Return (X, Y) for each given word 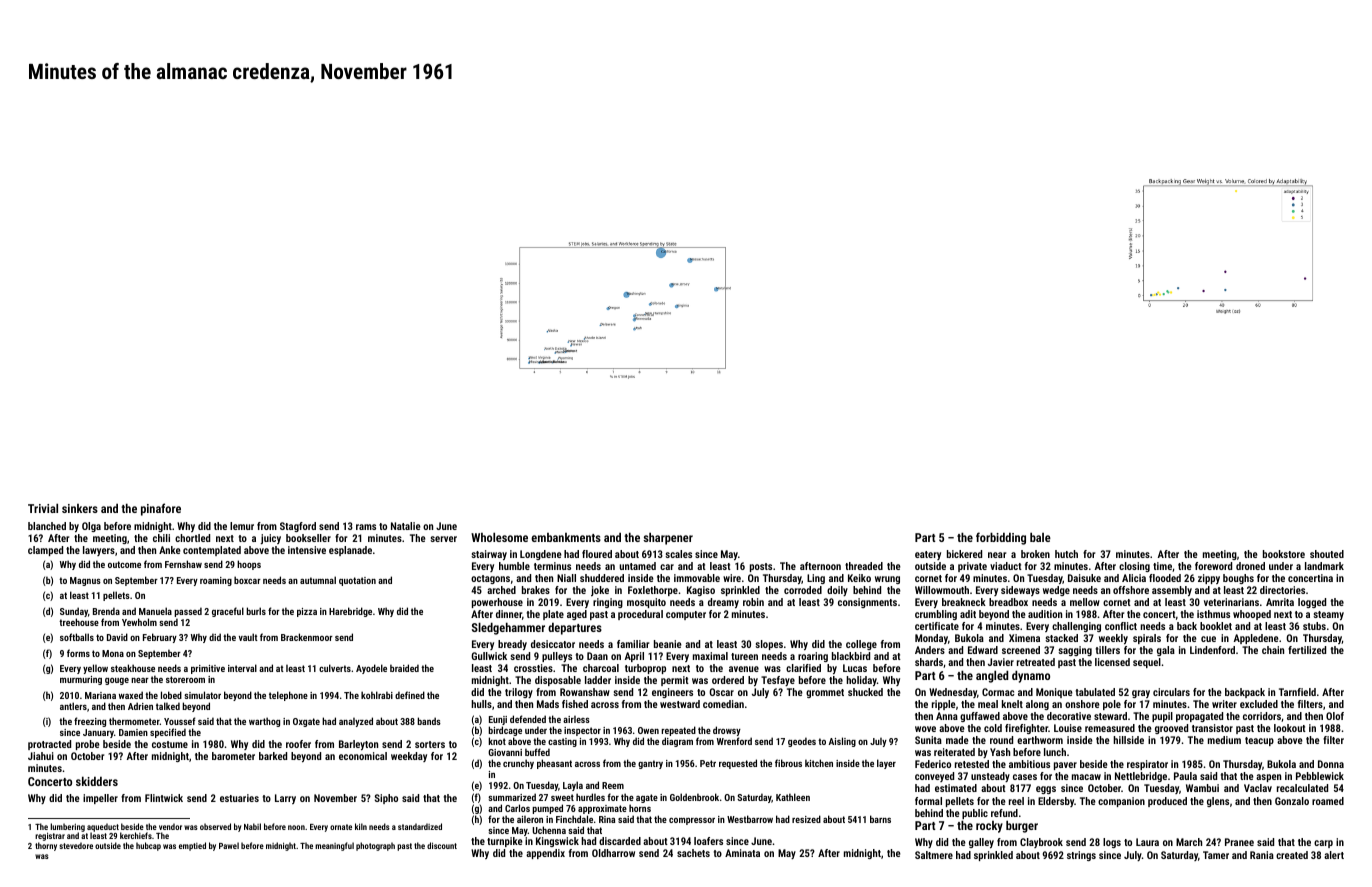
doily (837, 591)
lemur (242, 526)
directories (1282, 590)
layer (886, 764)
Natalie (406, 526)
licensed (1112, 662)
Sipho (386, 799)
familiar (633, 644)
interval (242, 668)
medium (1224, 740)
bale (1040, 537)
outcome (124, 564)
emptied (192, 846)
